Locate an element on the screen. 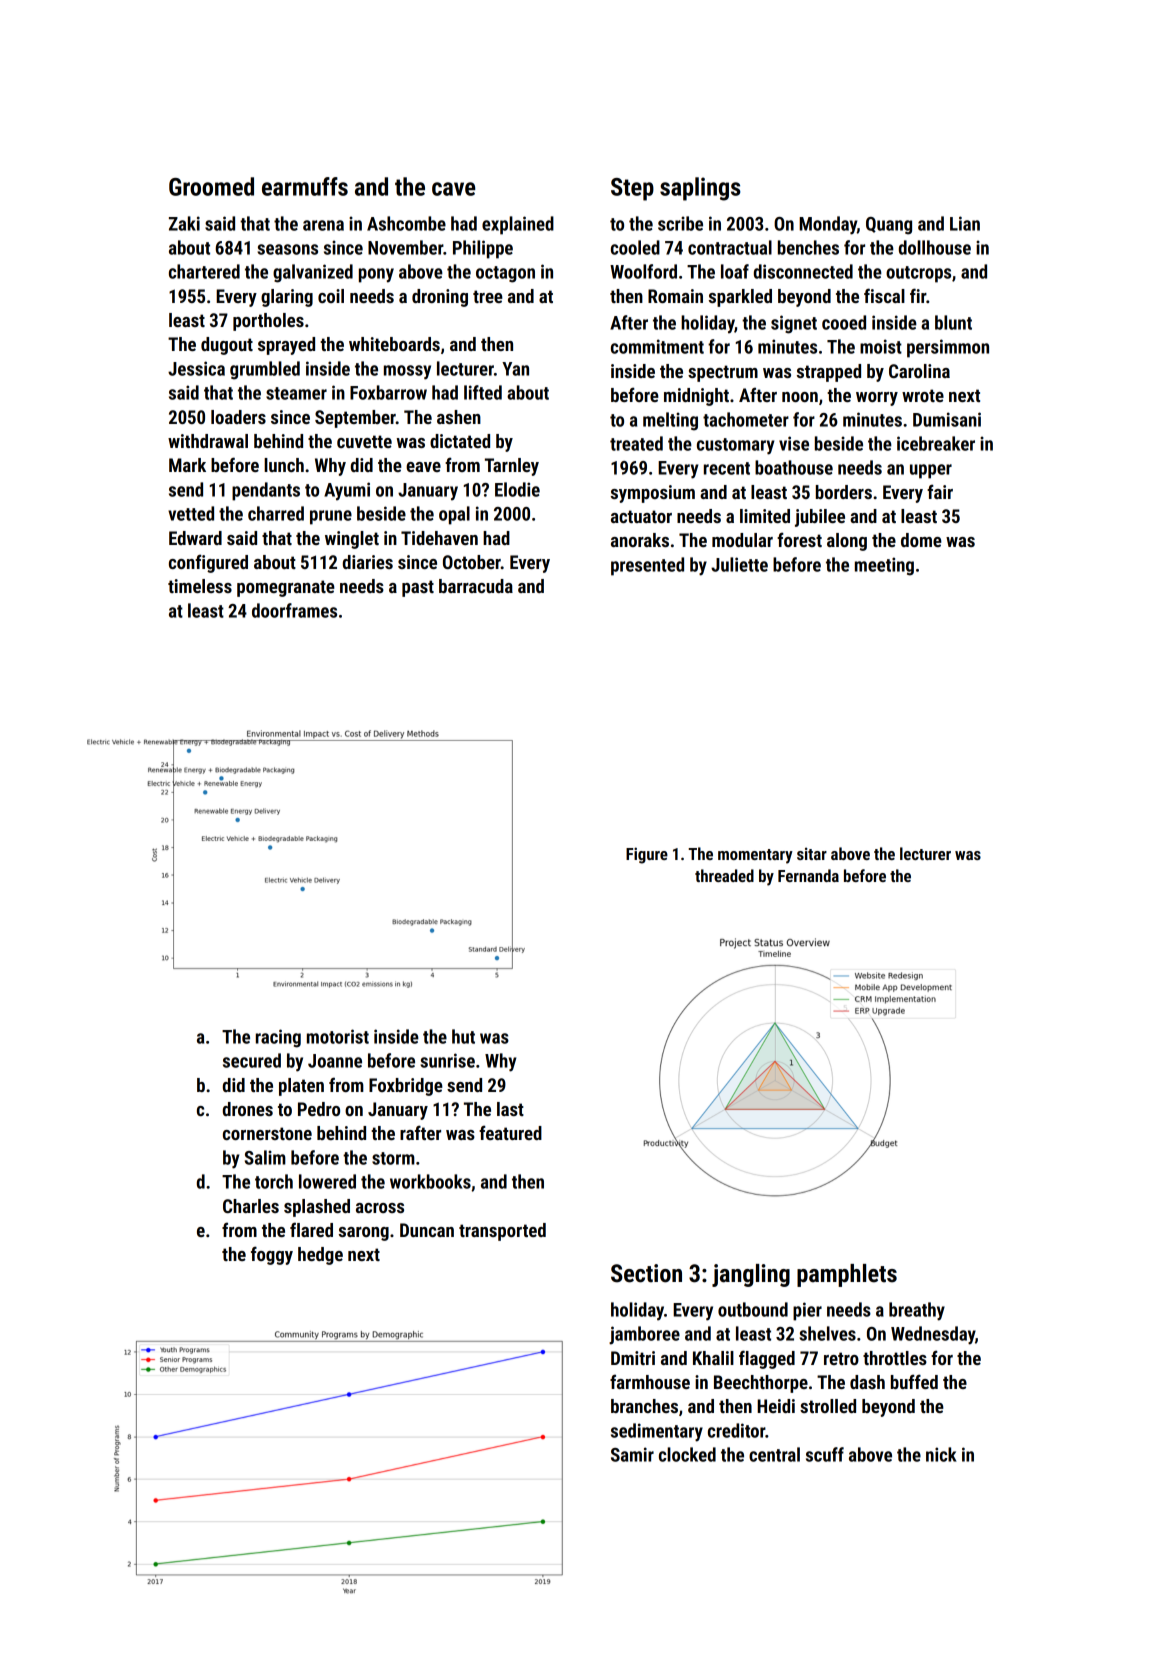 This screenshot has height=1654, width=1165. wrote is located at coordinates (923, 395).
